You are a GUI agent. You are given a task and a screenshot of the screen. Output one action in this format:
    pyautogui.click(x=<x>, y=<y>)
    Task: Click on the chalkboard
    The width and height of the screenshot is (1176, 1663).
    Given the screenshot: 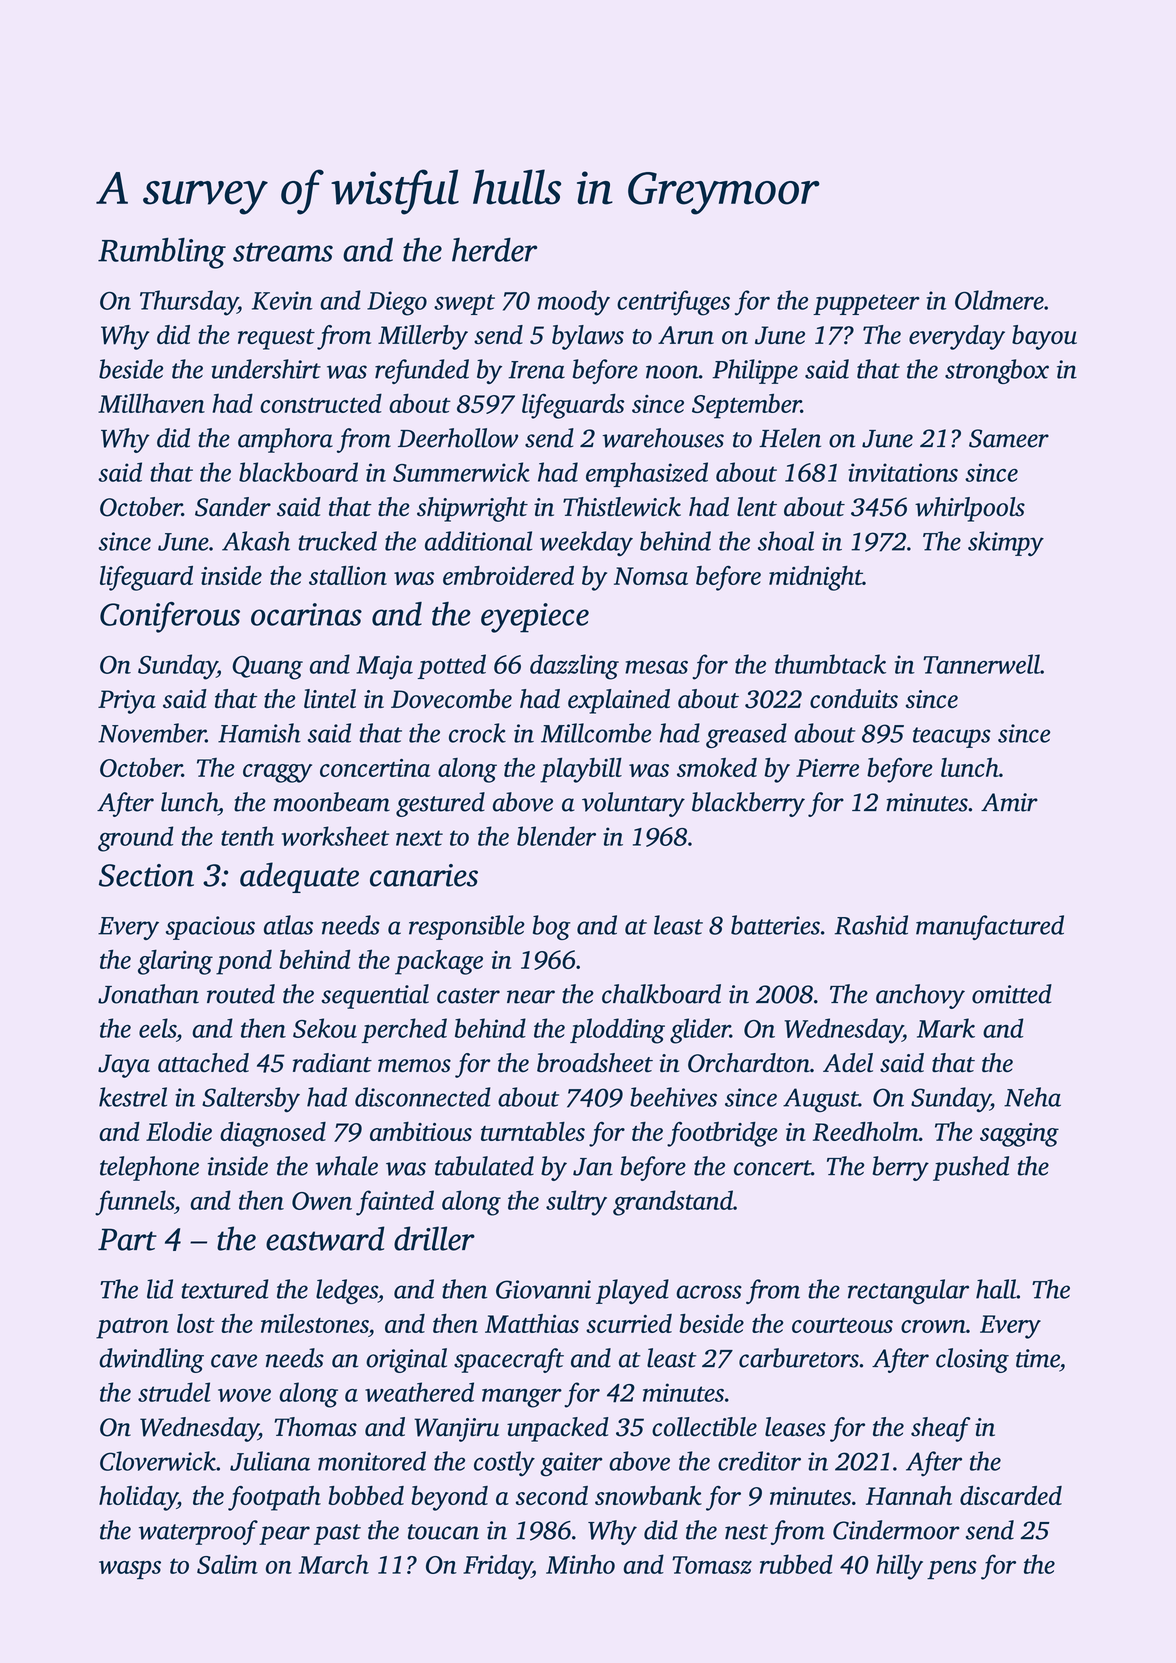 What is the action you would take?
    pyautogui.click(x=661, y=994)
